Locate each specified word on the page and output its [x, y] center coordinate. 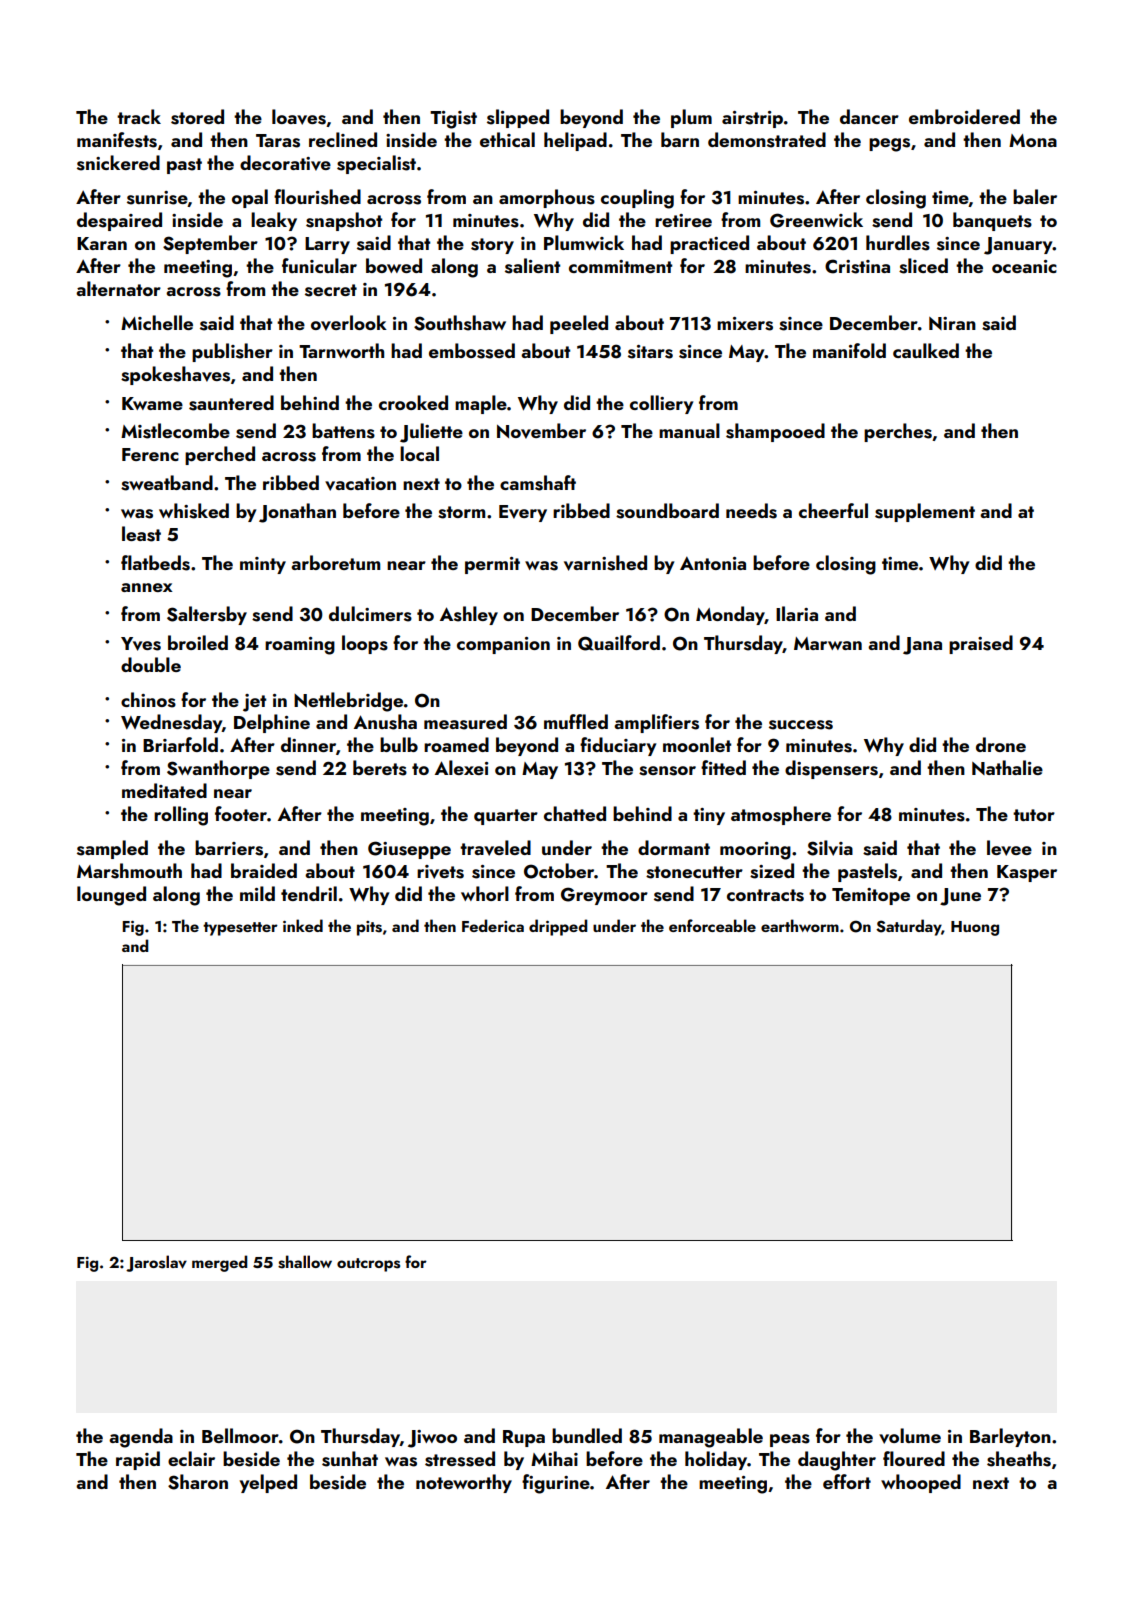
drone [1001, 744]
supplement [925, 512]
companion [503, 645]
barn [680, 139]
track [139, 116]
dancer [869, 116]
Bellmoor [240, 1435]
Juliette [431, 433]
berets [380, 768]
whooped [921, 1483]
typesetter [240, 929]
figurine [556, 1484]
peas [790, 1440]
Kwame [152, 403]
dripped [558, 927]
